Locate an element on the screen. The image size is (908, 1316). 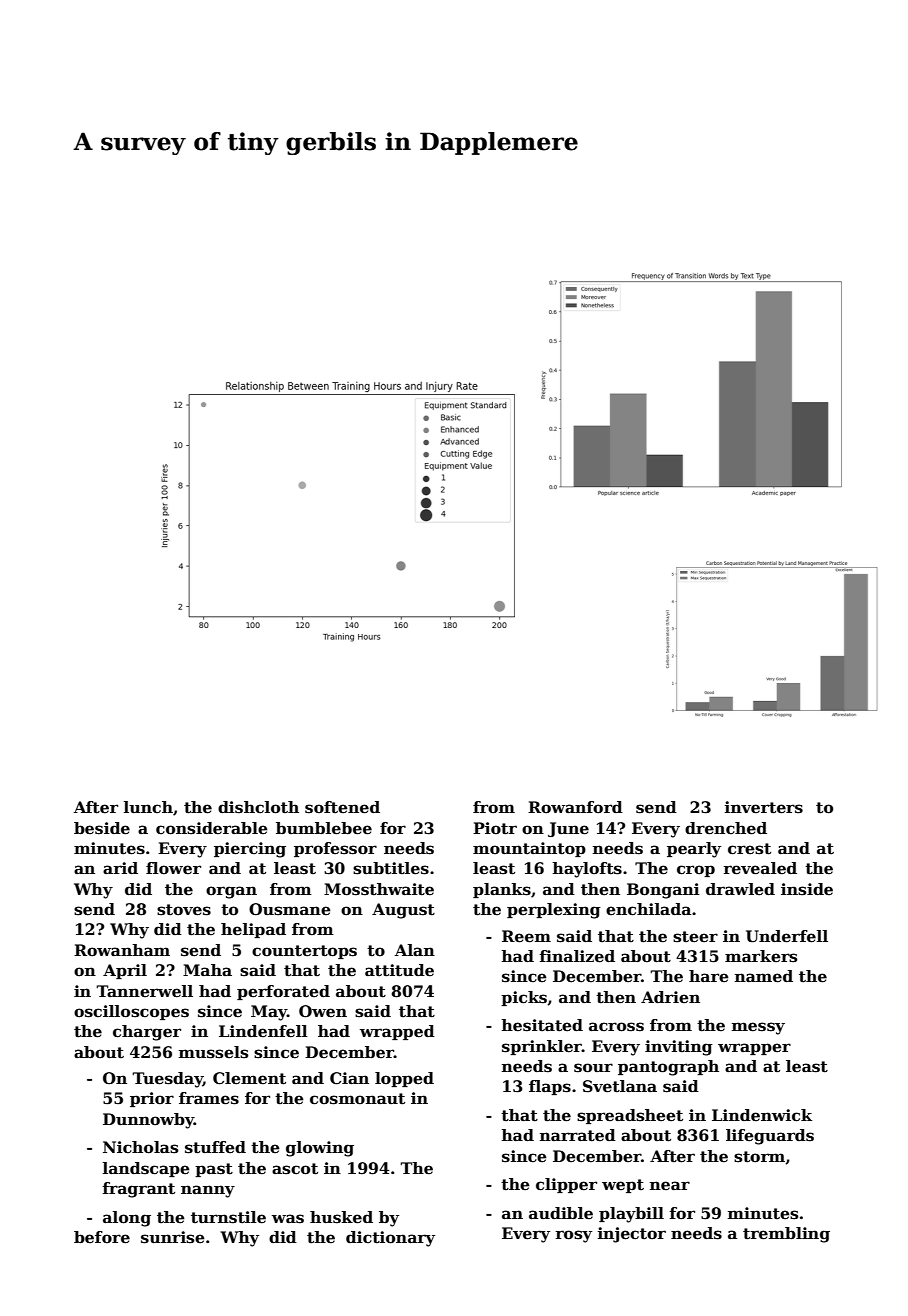
softened is located at coordinates (342, 807).
